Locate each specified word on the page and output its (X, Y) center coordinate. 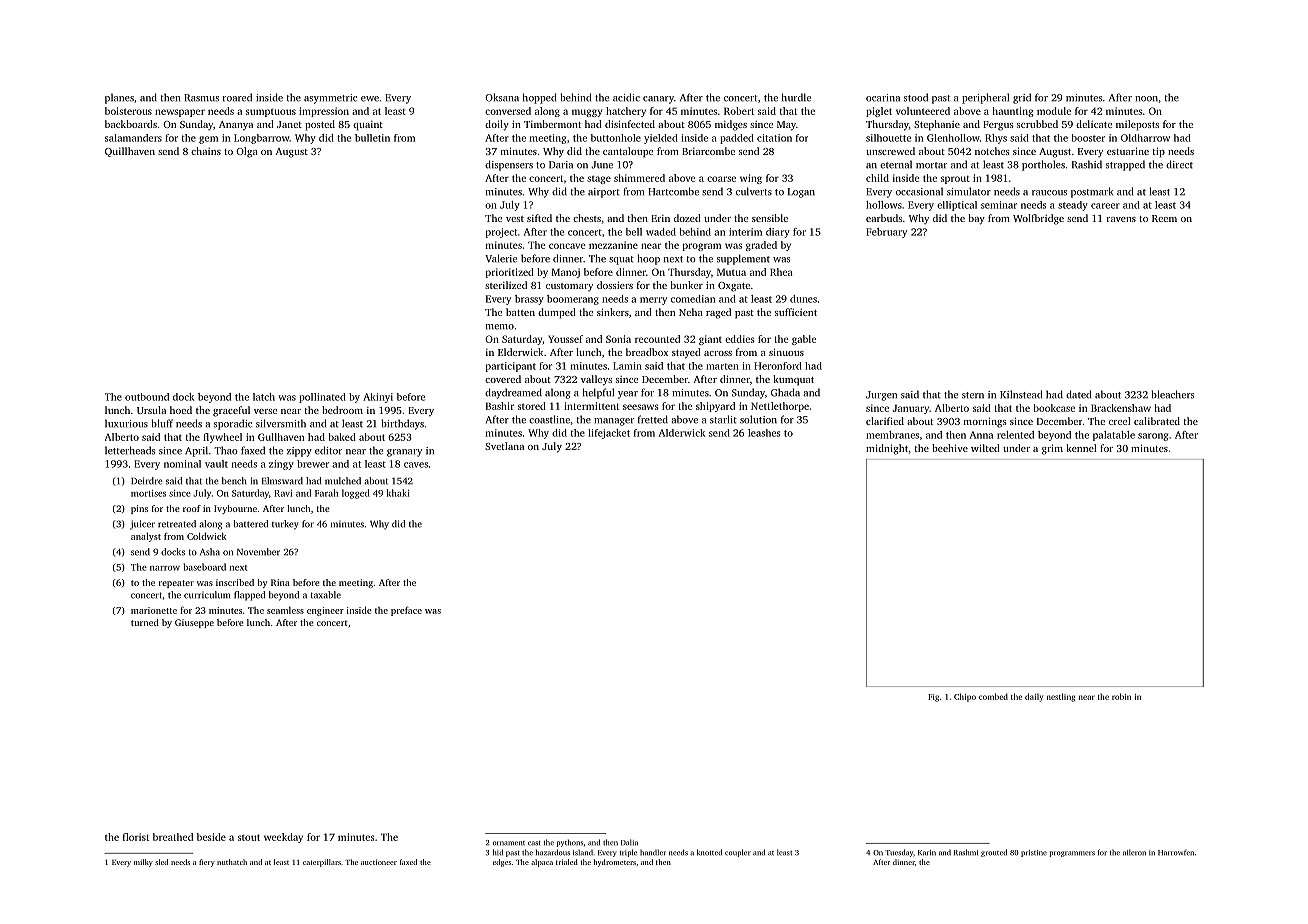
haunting (1012, 112)
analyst (146, 537)
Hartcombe (673, 191)
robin (1121, 696)
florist (136, 837)
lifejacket (609, 434)
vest (515, 219)
